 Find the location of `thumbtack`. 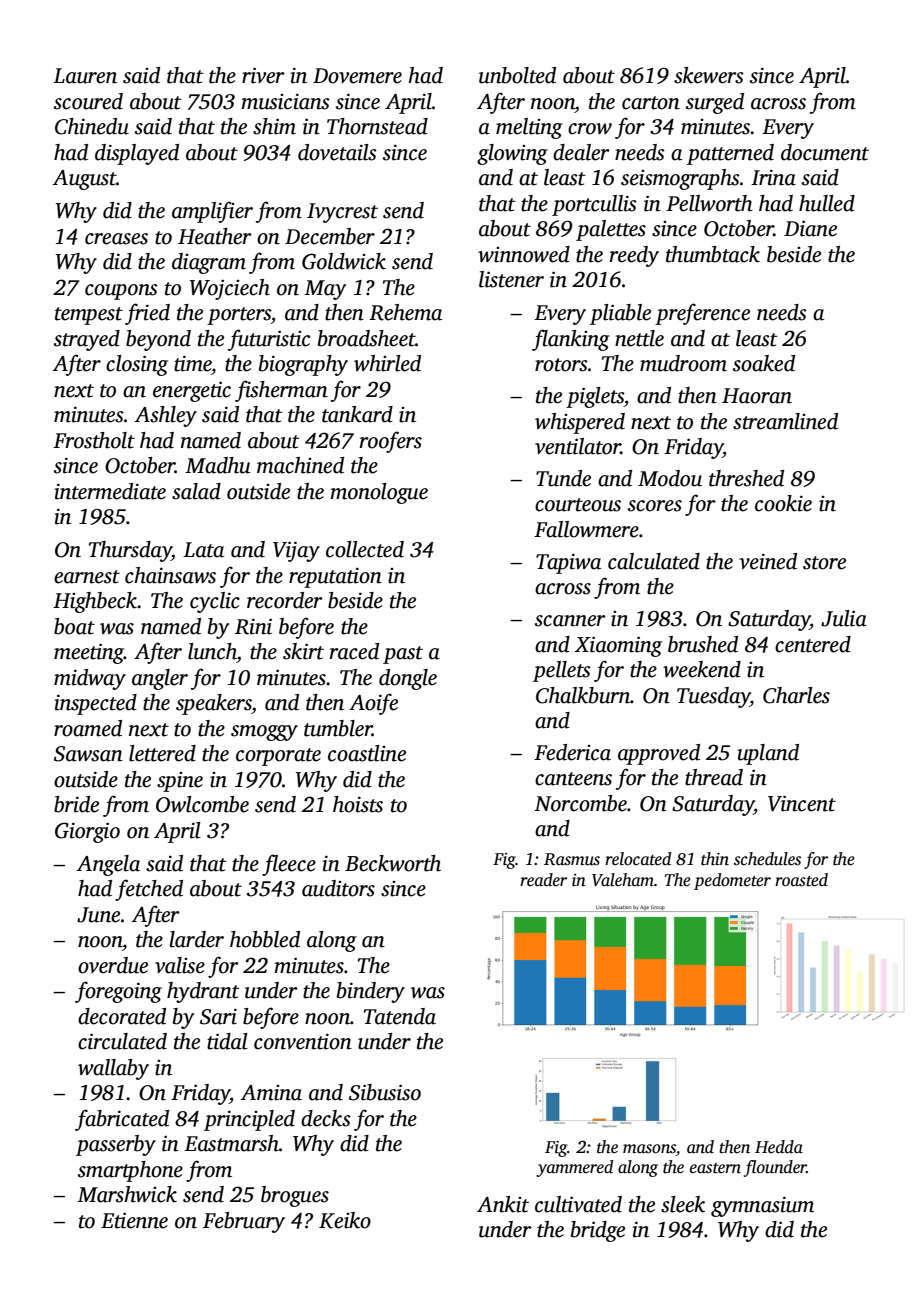

thumbtack is located at coordinates (713, 254).
